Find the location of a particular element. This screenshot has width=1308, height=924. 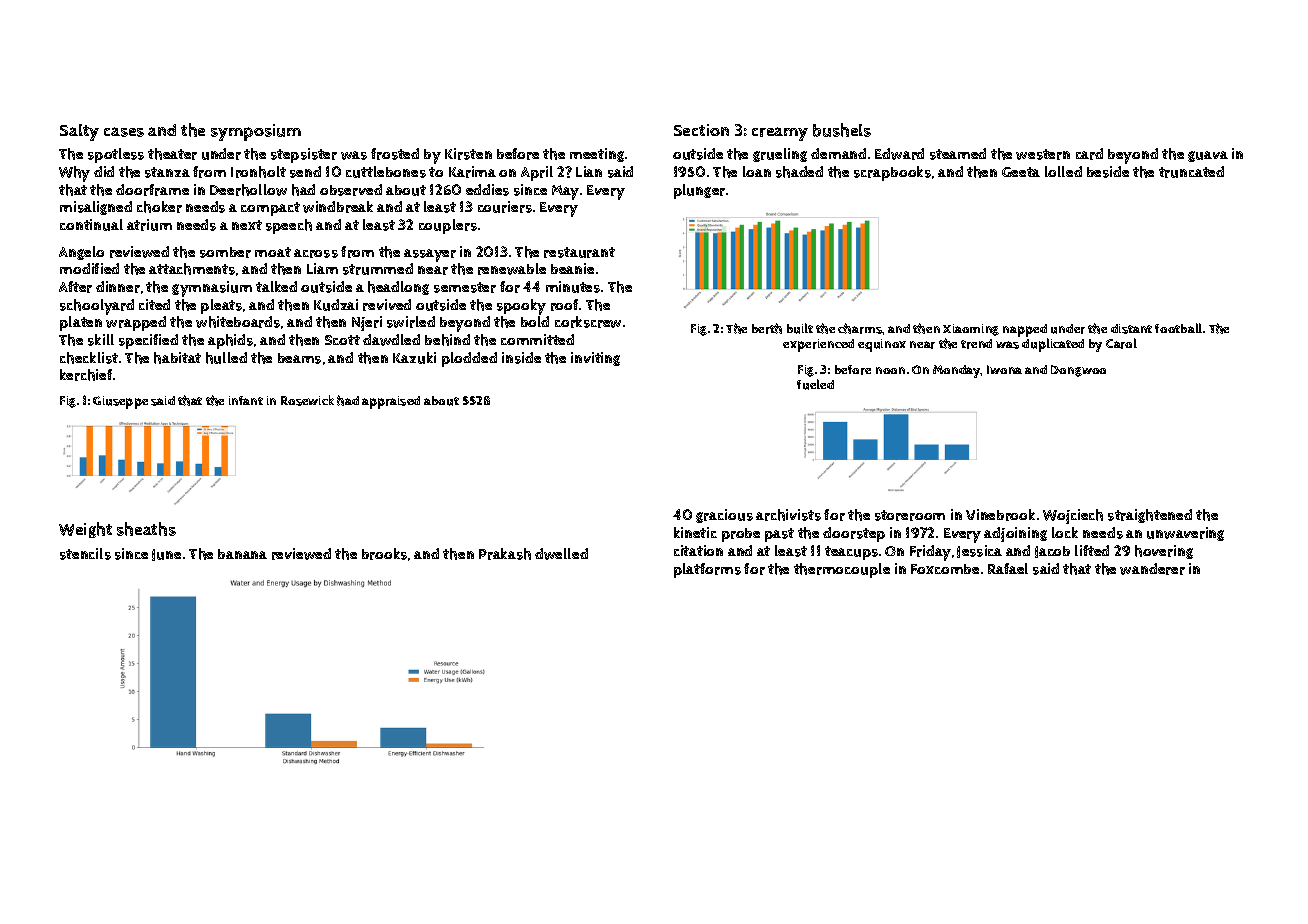

banana is located at coordinates (242, 554).
